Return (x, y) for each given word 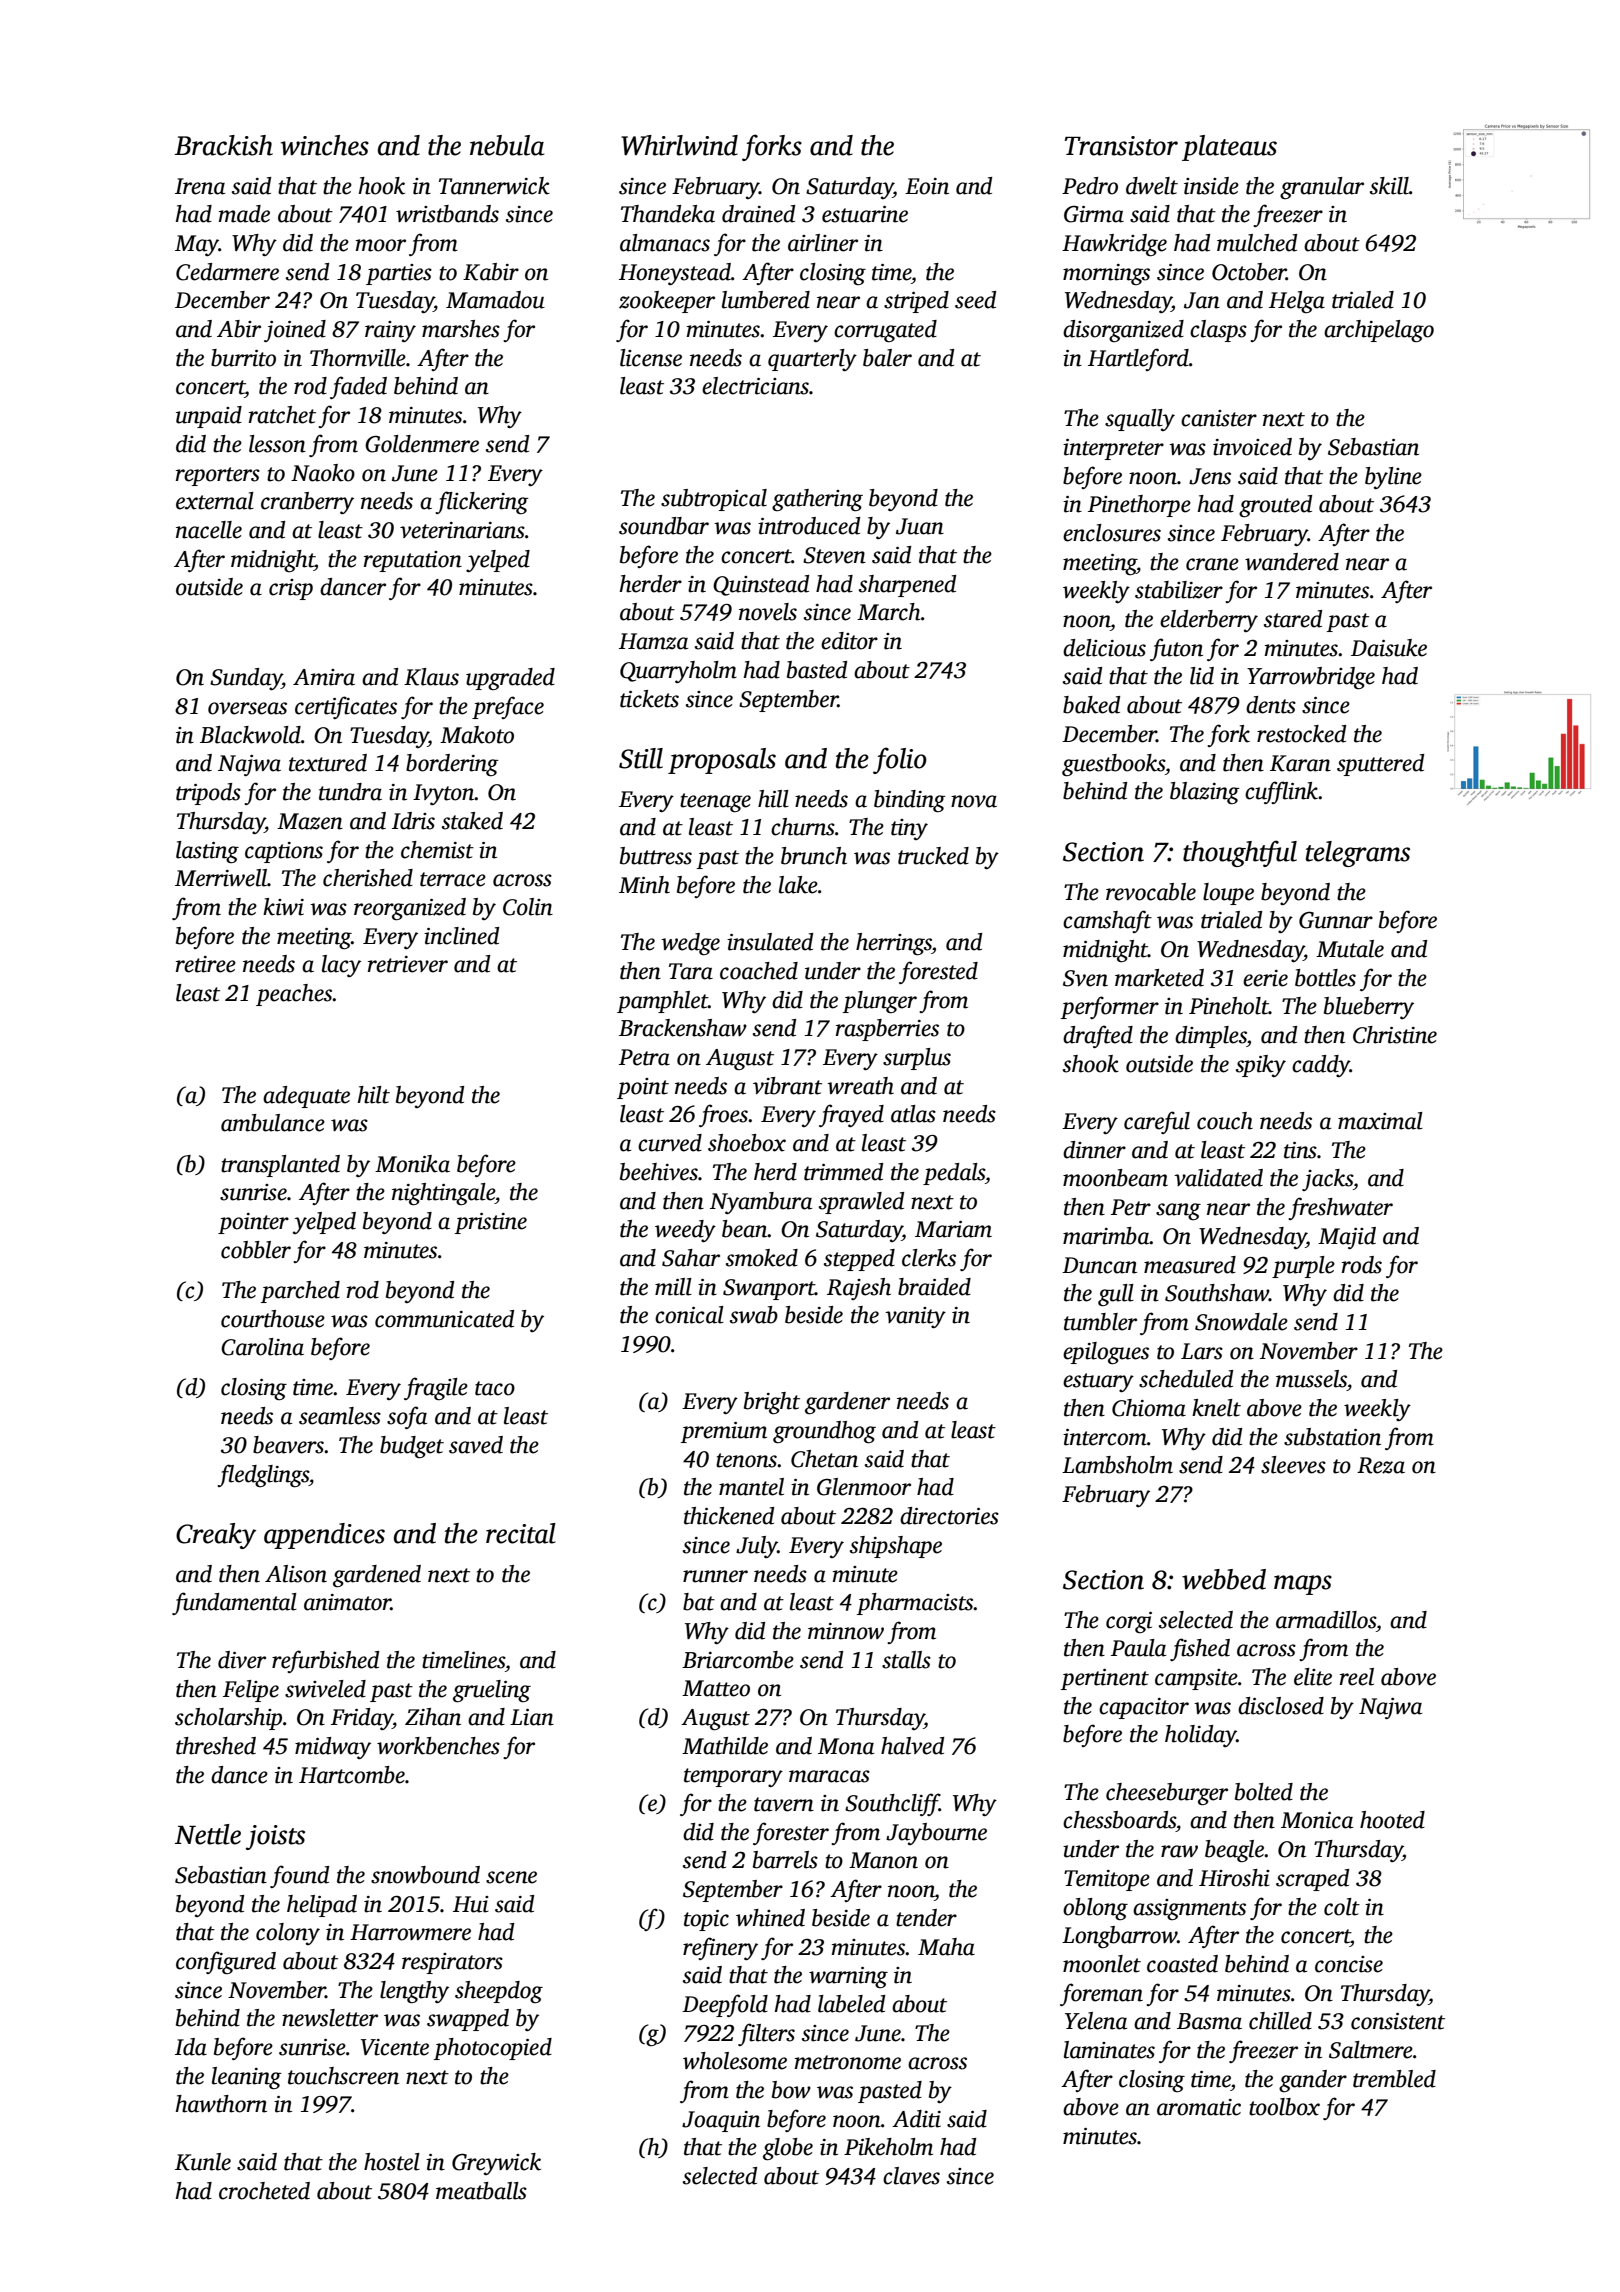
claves (911, 2176)
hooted (1392, 1820)
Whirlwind (679, 145)
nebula (507, 145)
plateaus (1229, 148)
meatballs (481, 2191)
